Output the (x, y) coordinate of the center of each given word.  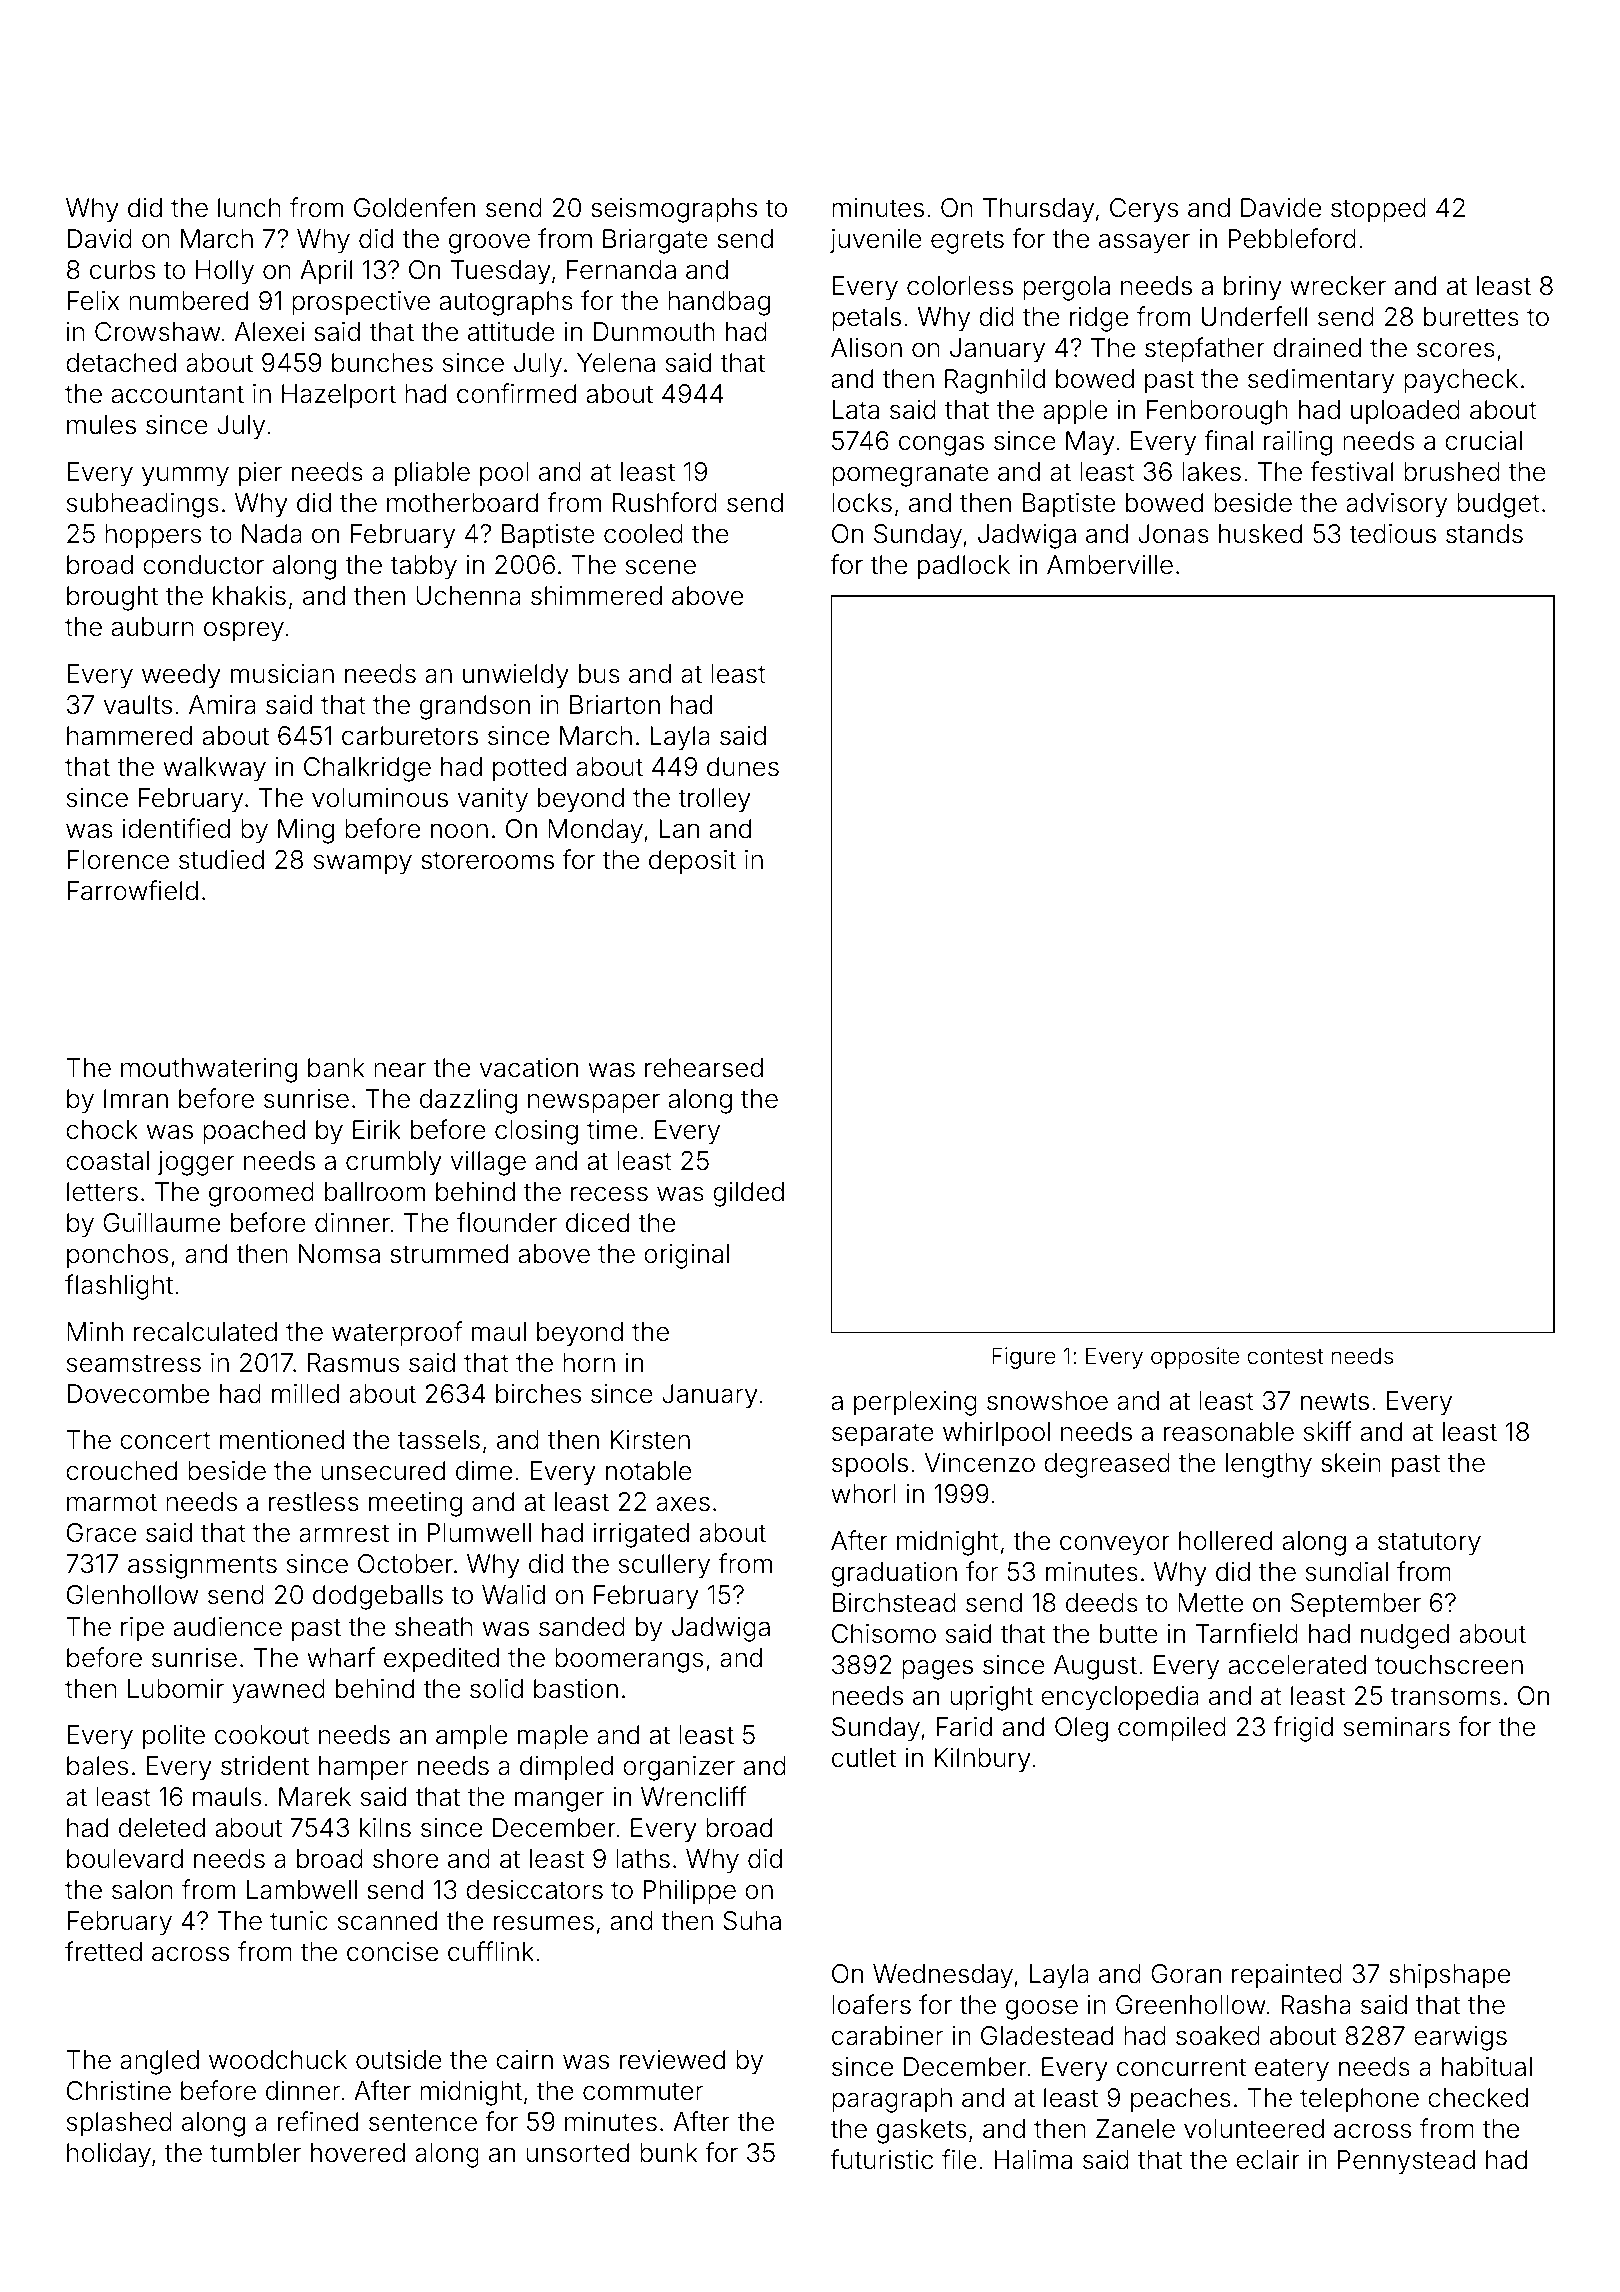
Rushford (665, 502)
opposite (1195, 1358)
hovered (358, 2153)
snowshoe (1047, 1401)
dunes (743, 767)
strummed (449, 1254)
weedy (181, 676)
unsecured (383, 1471)
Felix (93, 301)
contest (1285, 1356)
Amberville (1110, 565)
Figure (1024, 1358)
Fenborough (1217, 412)
